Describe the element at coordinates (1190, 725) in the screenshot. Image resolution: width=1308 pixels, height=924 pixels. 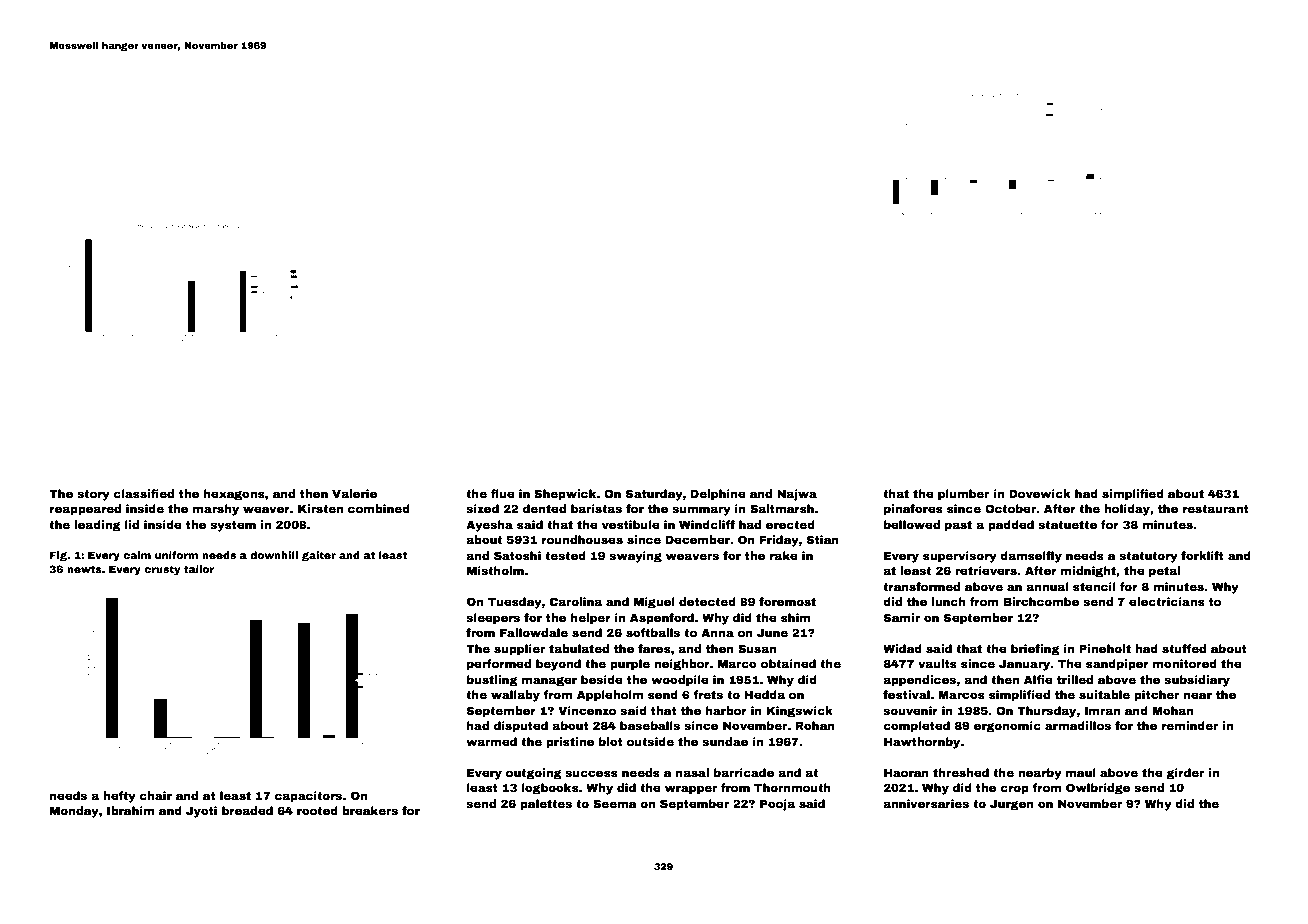
I see `reminder` at that location.
